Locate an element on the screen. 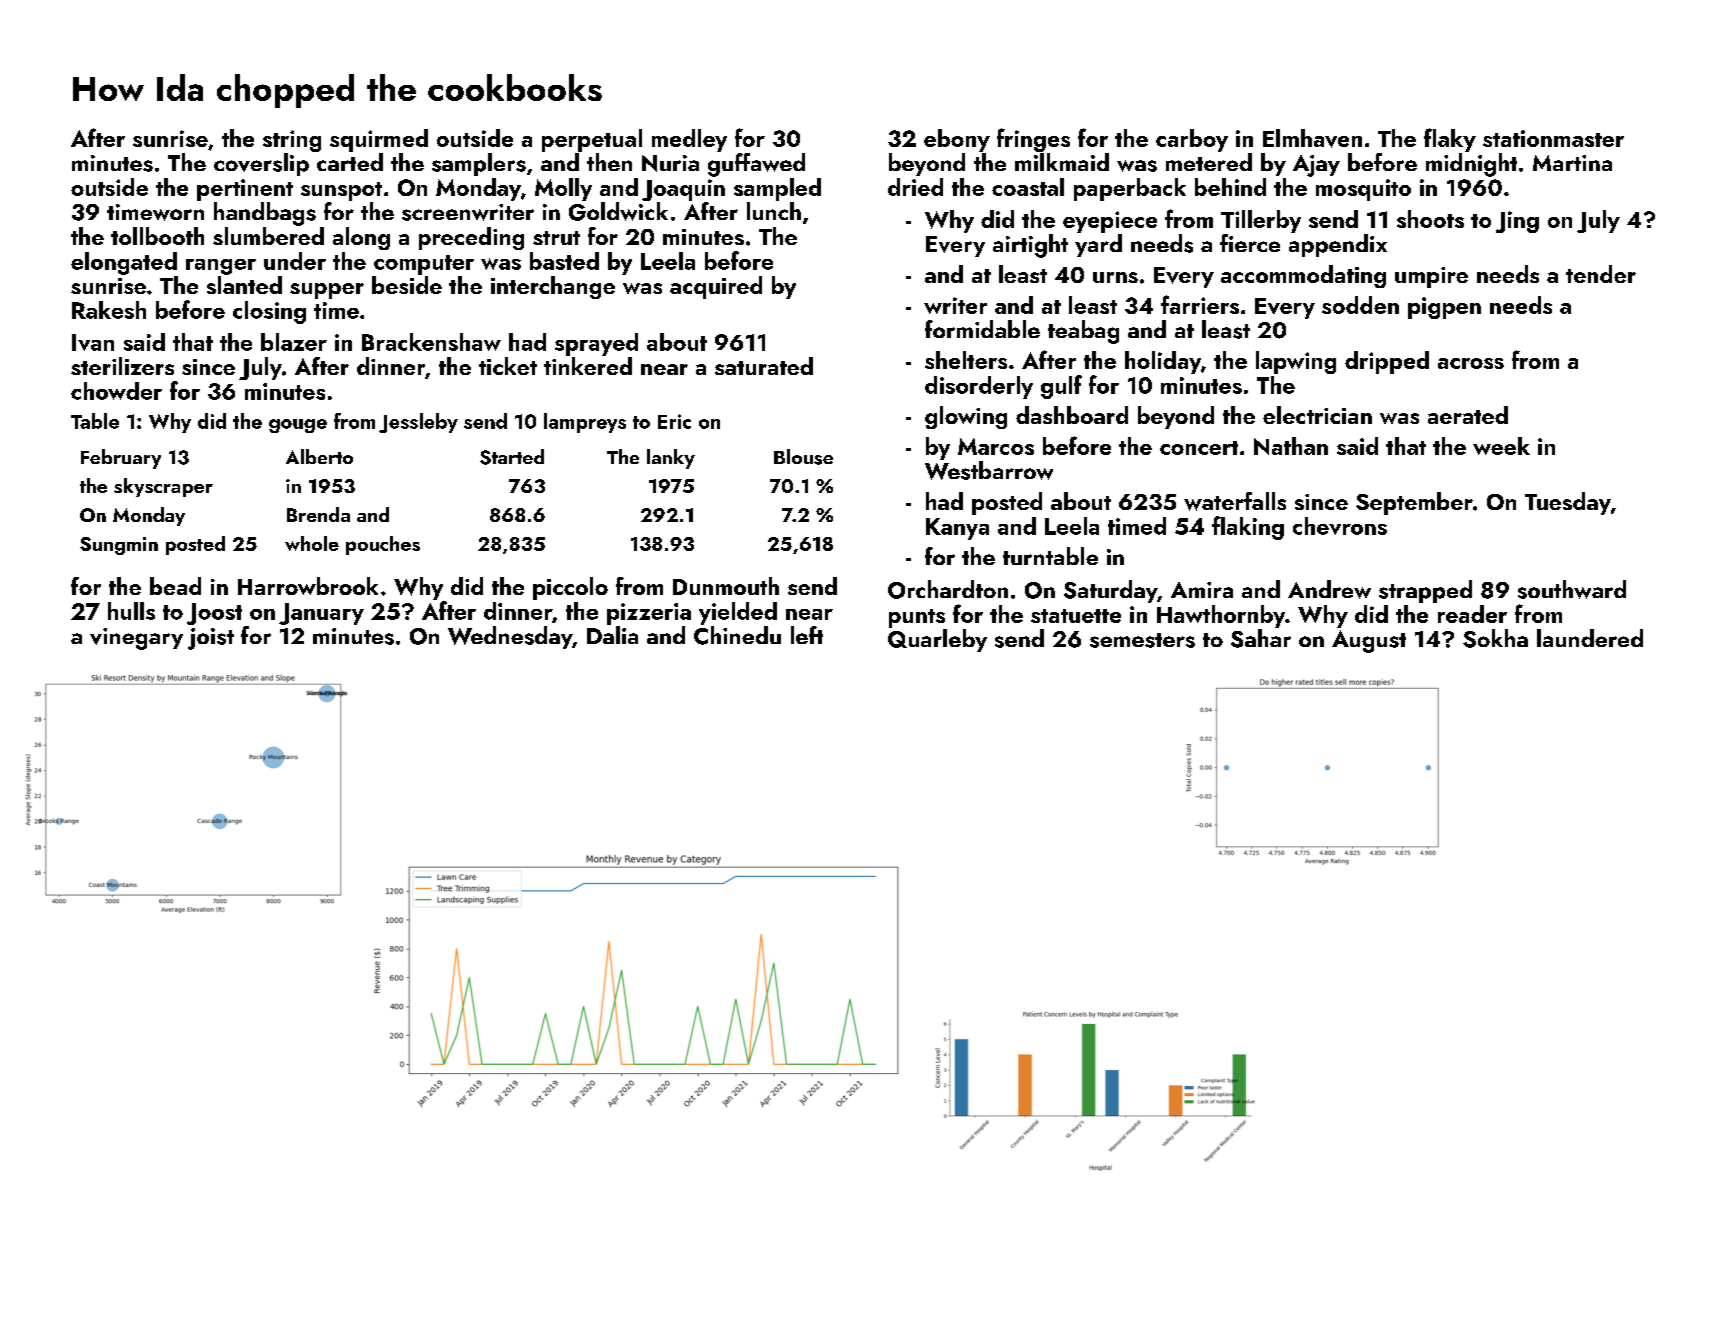  samplers is located at coordinates (479, 164).
